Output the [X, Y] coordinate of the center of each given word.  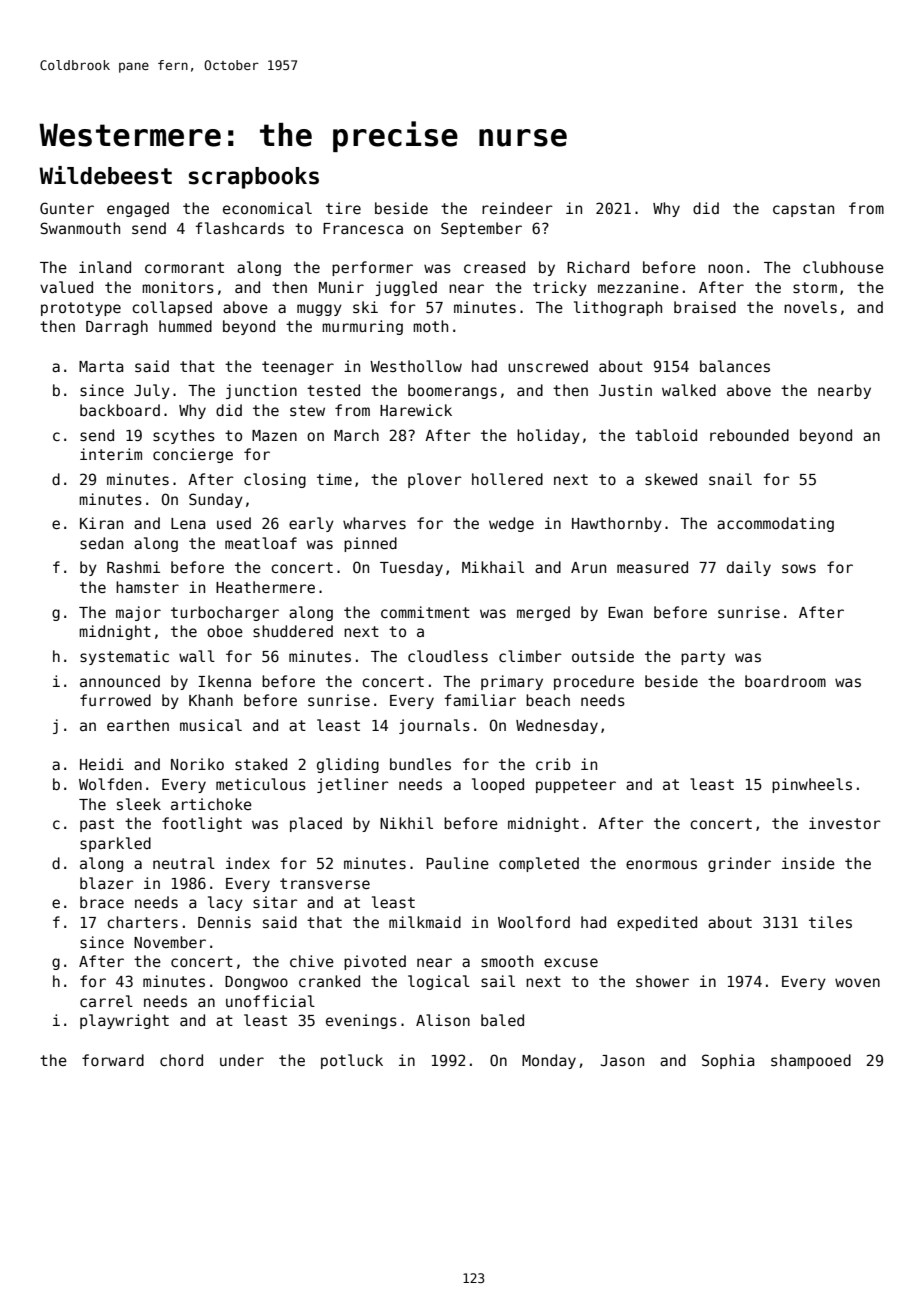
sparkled [115, 844]
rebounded [749, 435]
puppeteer [576, 786]
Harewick [416, 410]
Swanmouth [80, 228]
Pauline [457, 863]
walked [689, 390]
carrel [106, 1001]
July [152, 391]
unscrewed [548, 366]
